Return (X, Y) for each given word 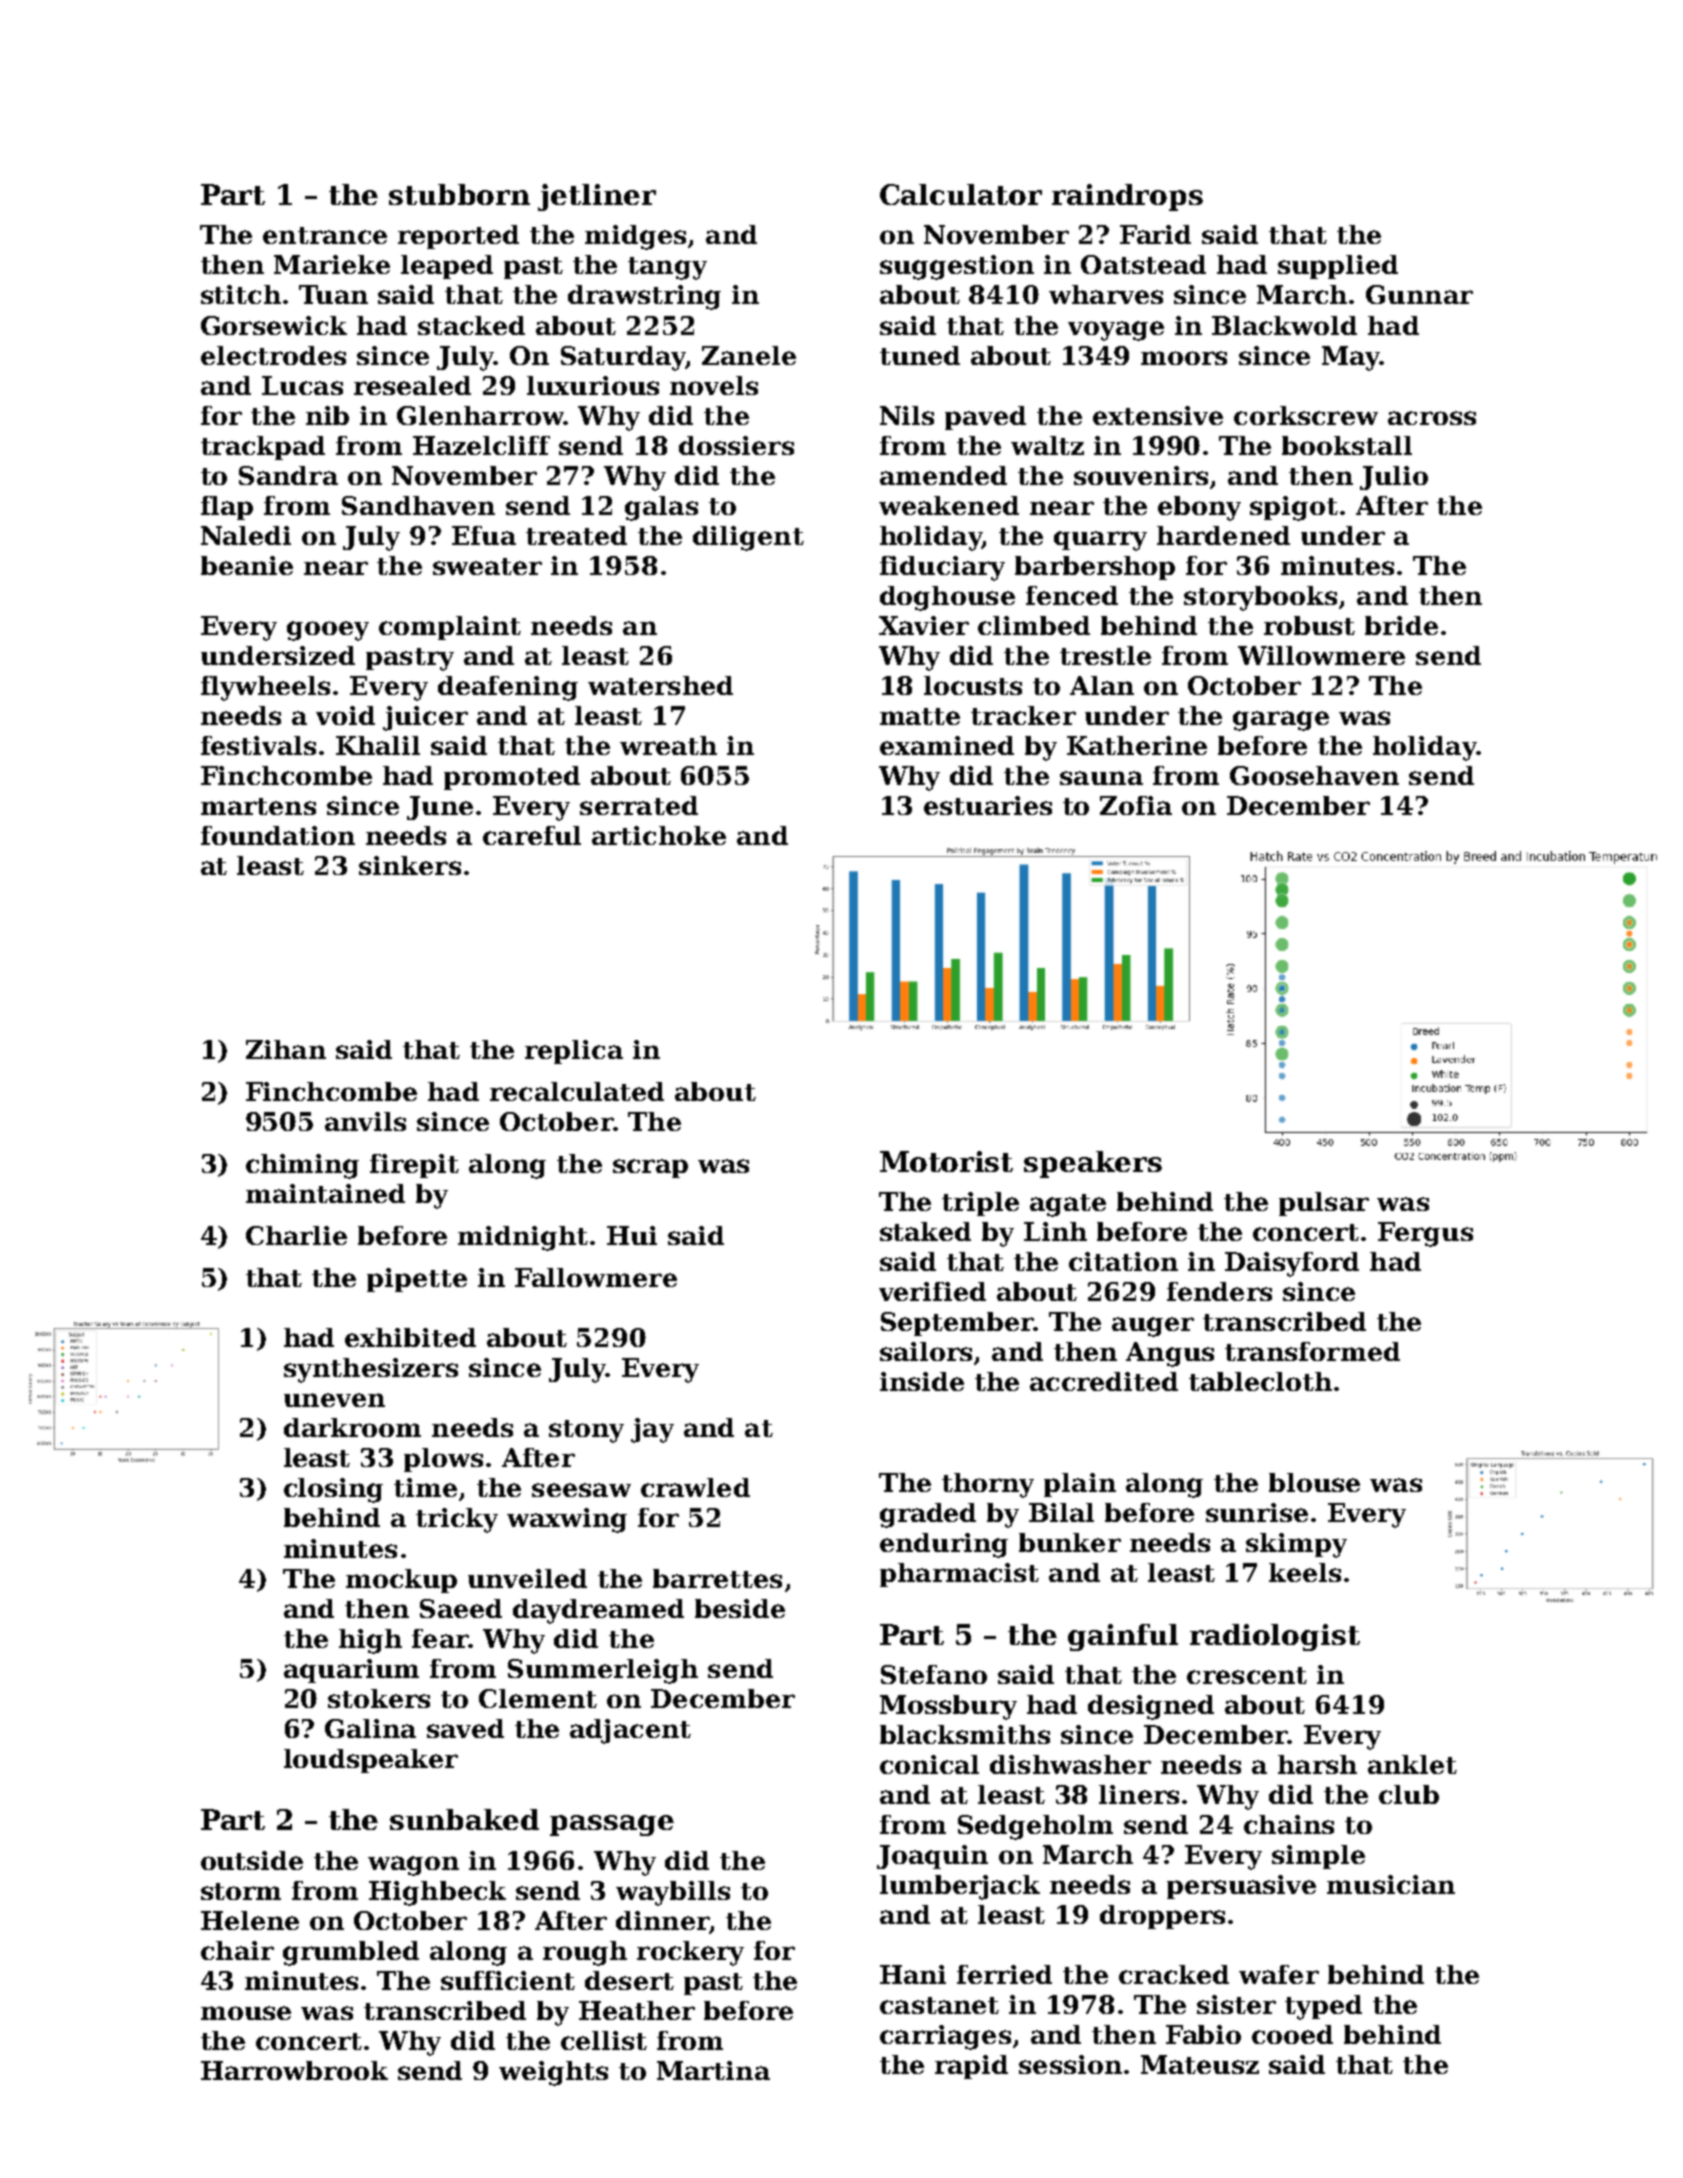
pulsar (1324, 1204)
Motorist (946, 1161)
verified (932, 1291)
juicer (425, 718)
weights (553, 2073)
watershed (660, 685)
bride (1401, 625)
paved (985, 418)
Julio (1394, 478)
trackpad (263, 448)
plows (443, 1460)
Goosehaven (1314, 775)
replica (574, 1052)
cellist (604, 2040)
